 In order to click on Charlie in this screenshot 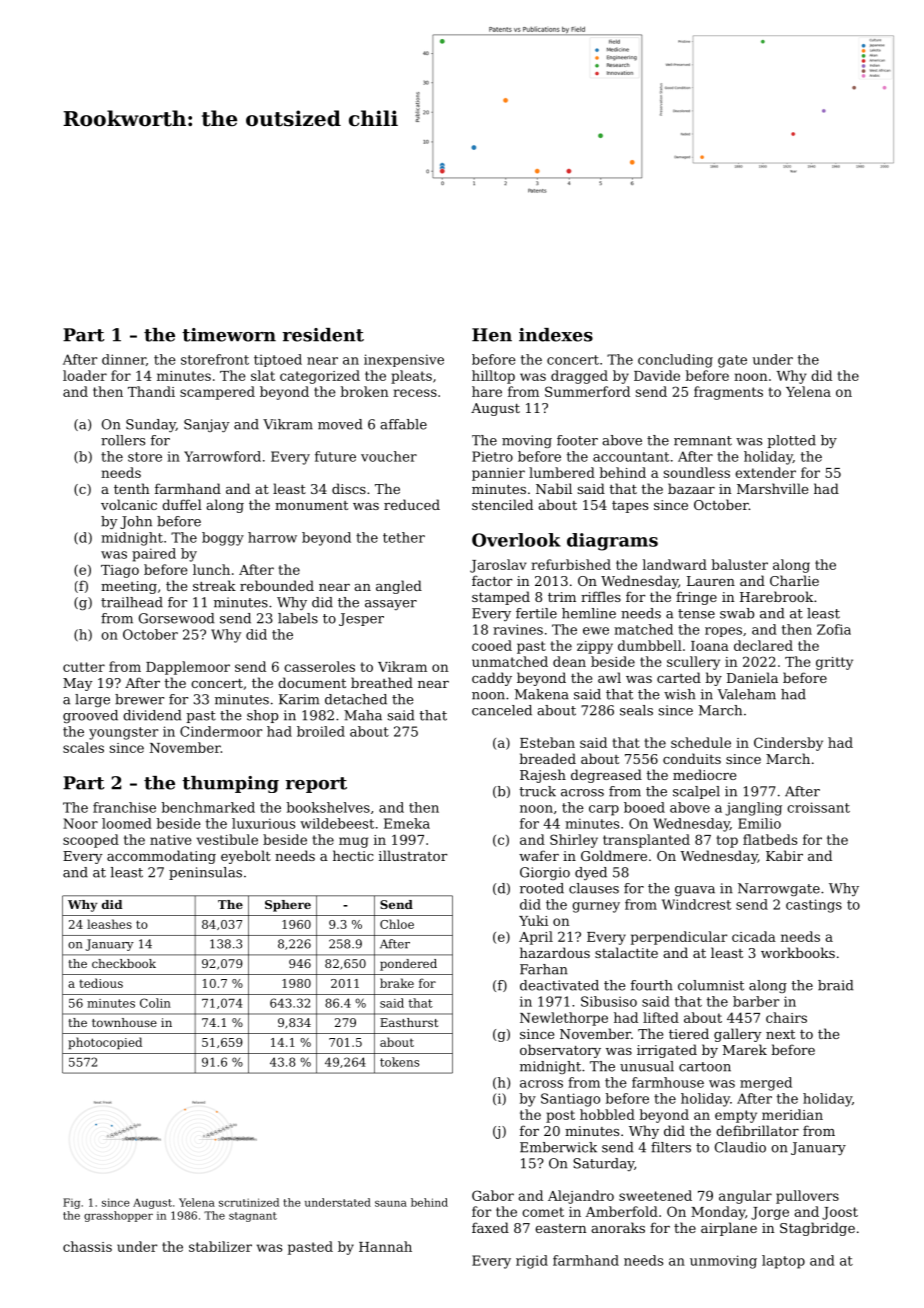, I will do `click(794, 580)`.
